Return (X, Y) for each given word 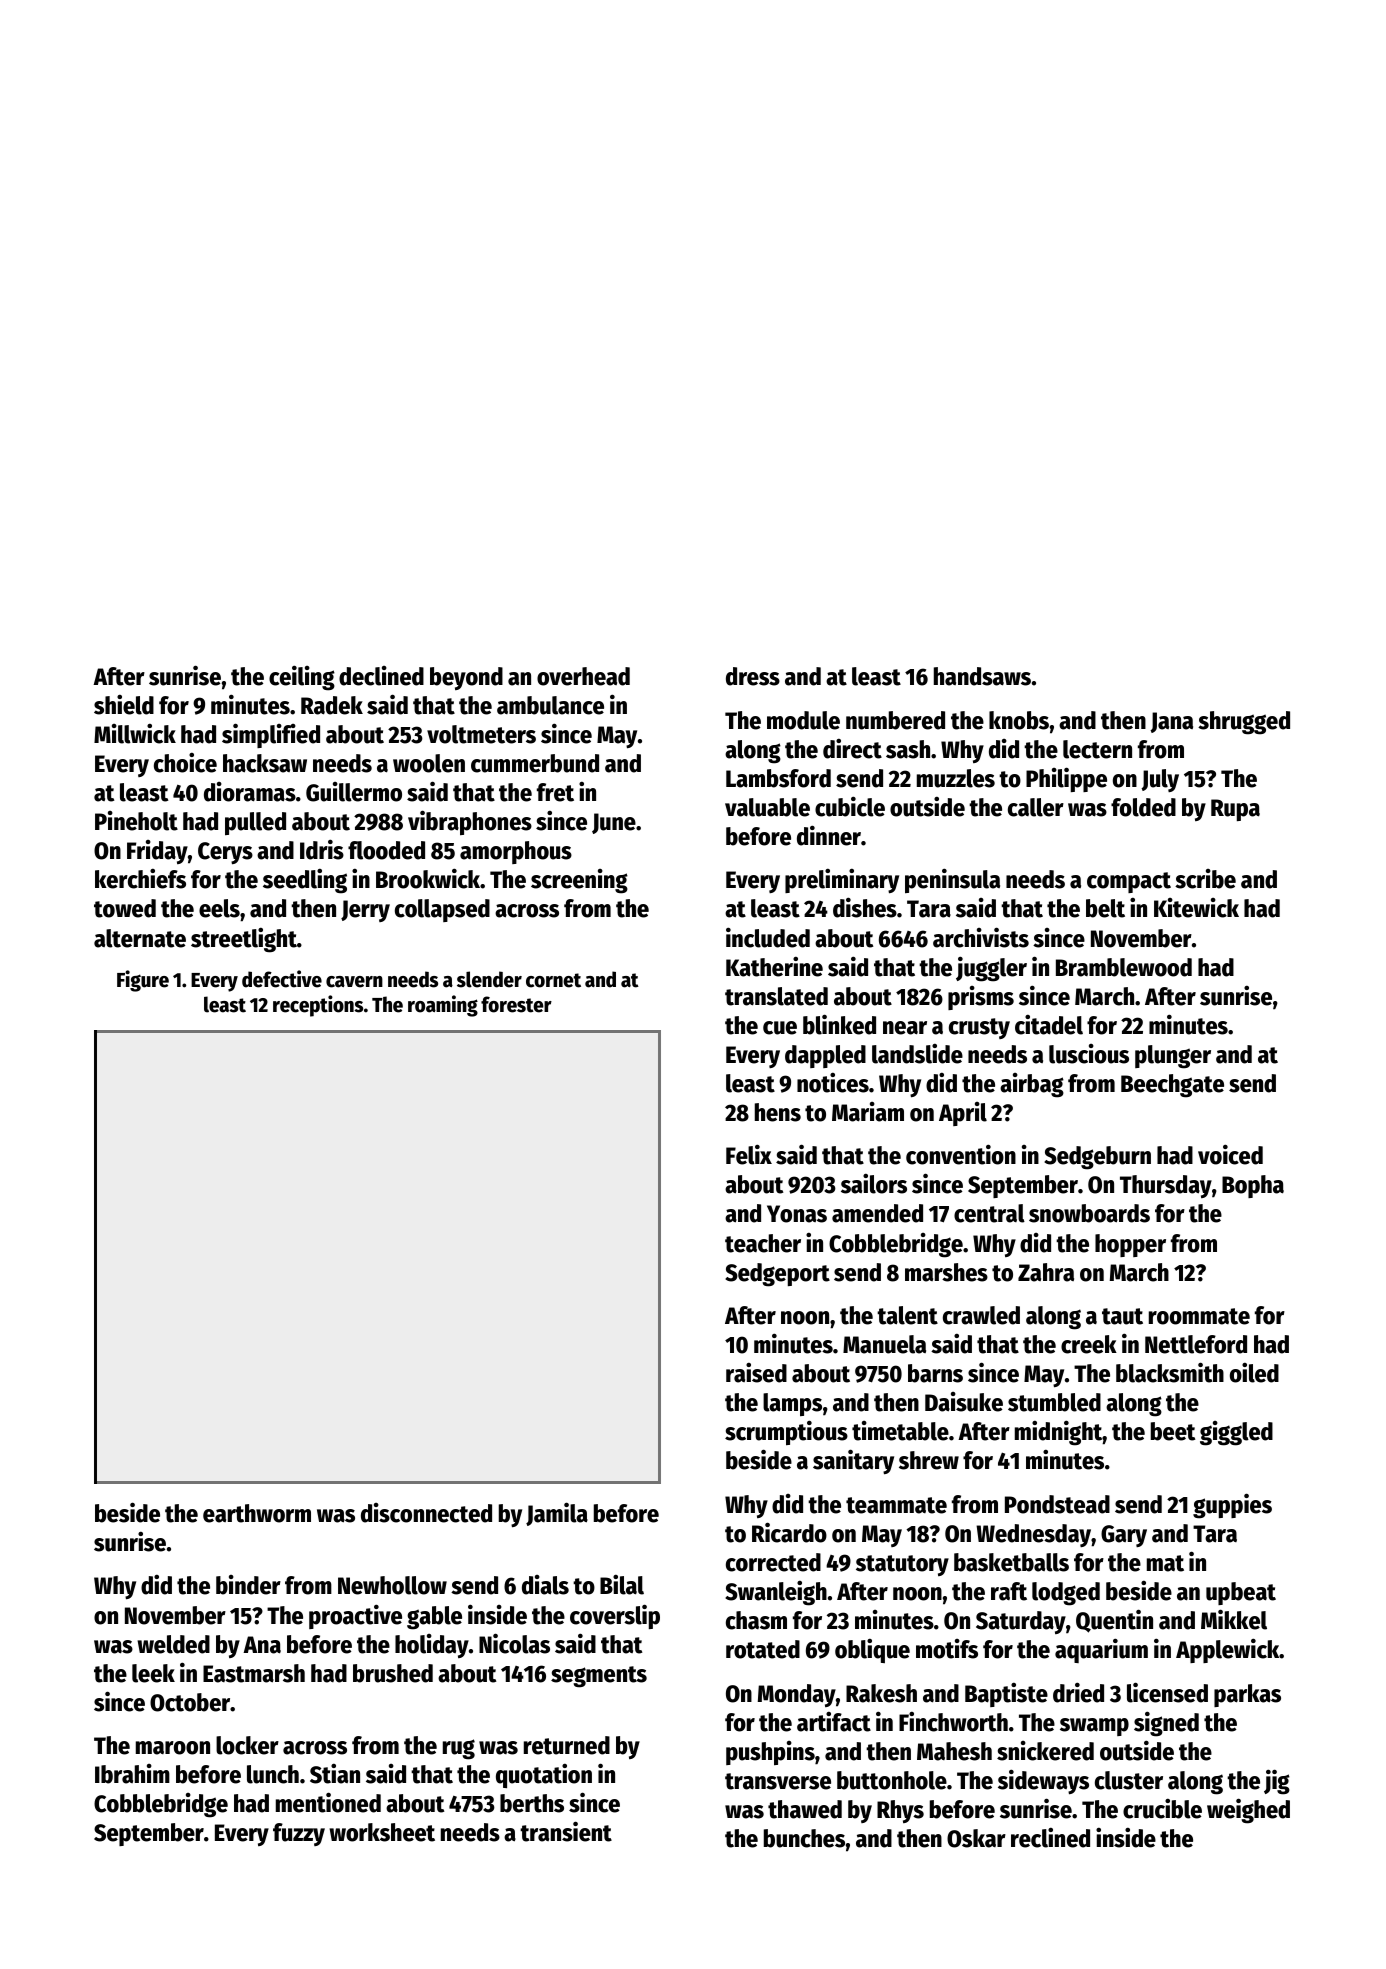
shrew (929, 1460)
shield (124, 704)
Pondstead (1057, 1504)
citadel (1049, 1024)
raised (756, 1372)
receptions (318, 1006)
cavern (354, 982)
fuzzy (299, 1834)
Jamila (557, 1514)
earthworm (257, 1513)
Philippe (1066, 779)
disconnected (426, 1513)
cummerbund (535, 763)
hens (778, 1112)
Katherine (774, 966)
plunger (1173, 1057)
